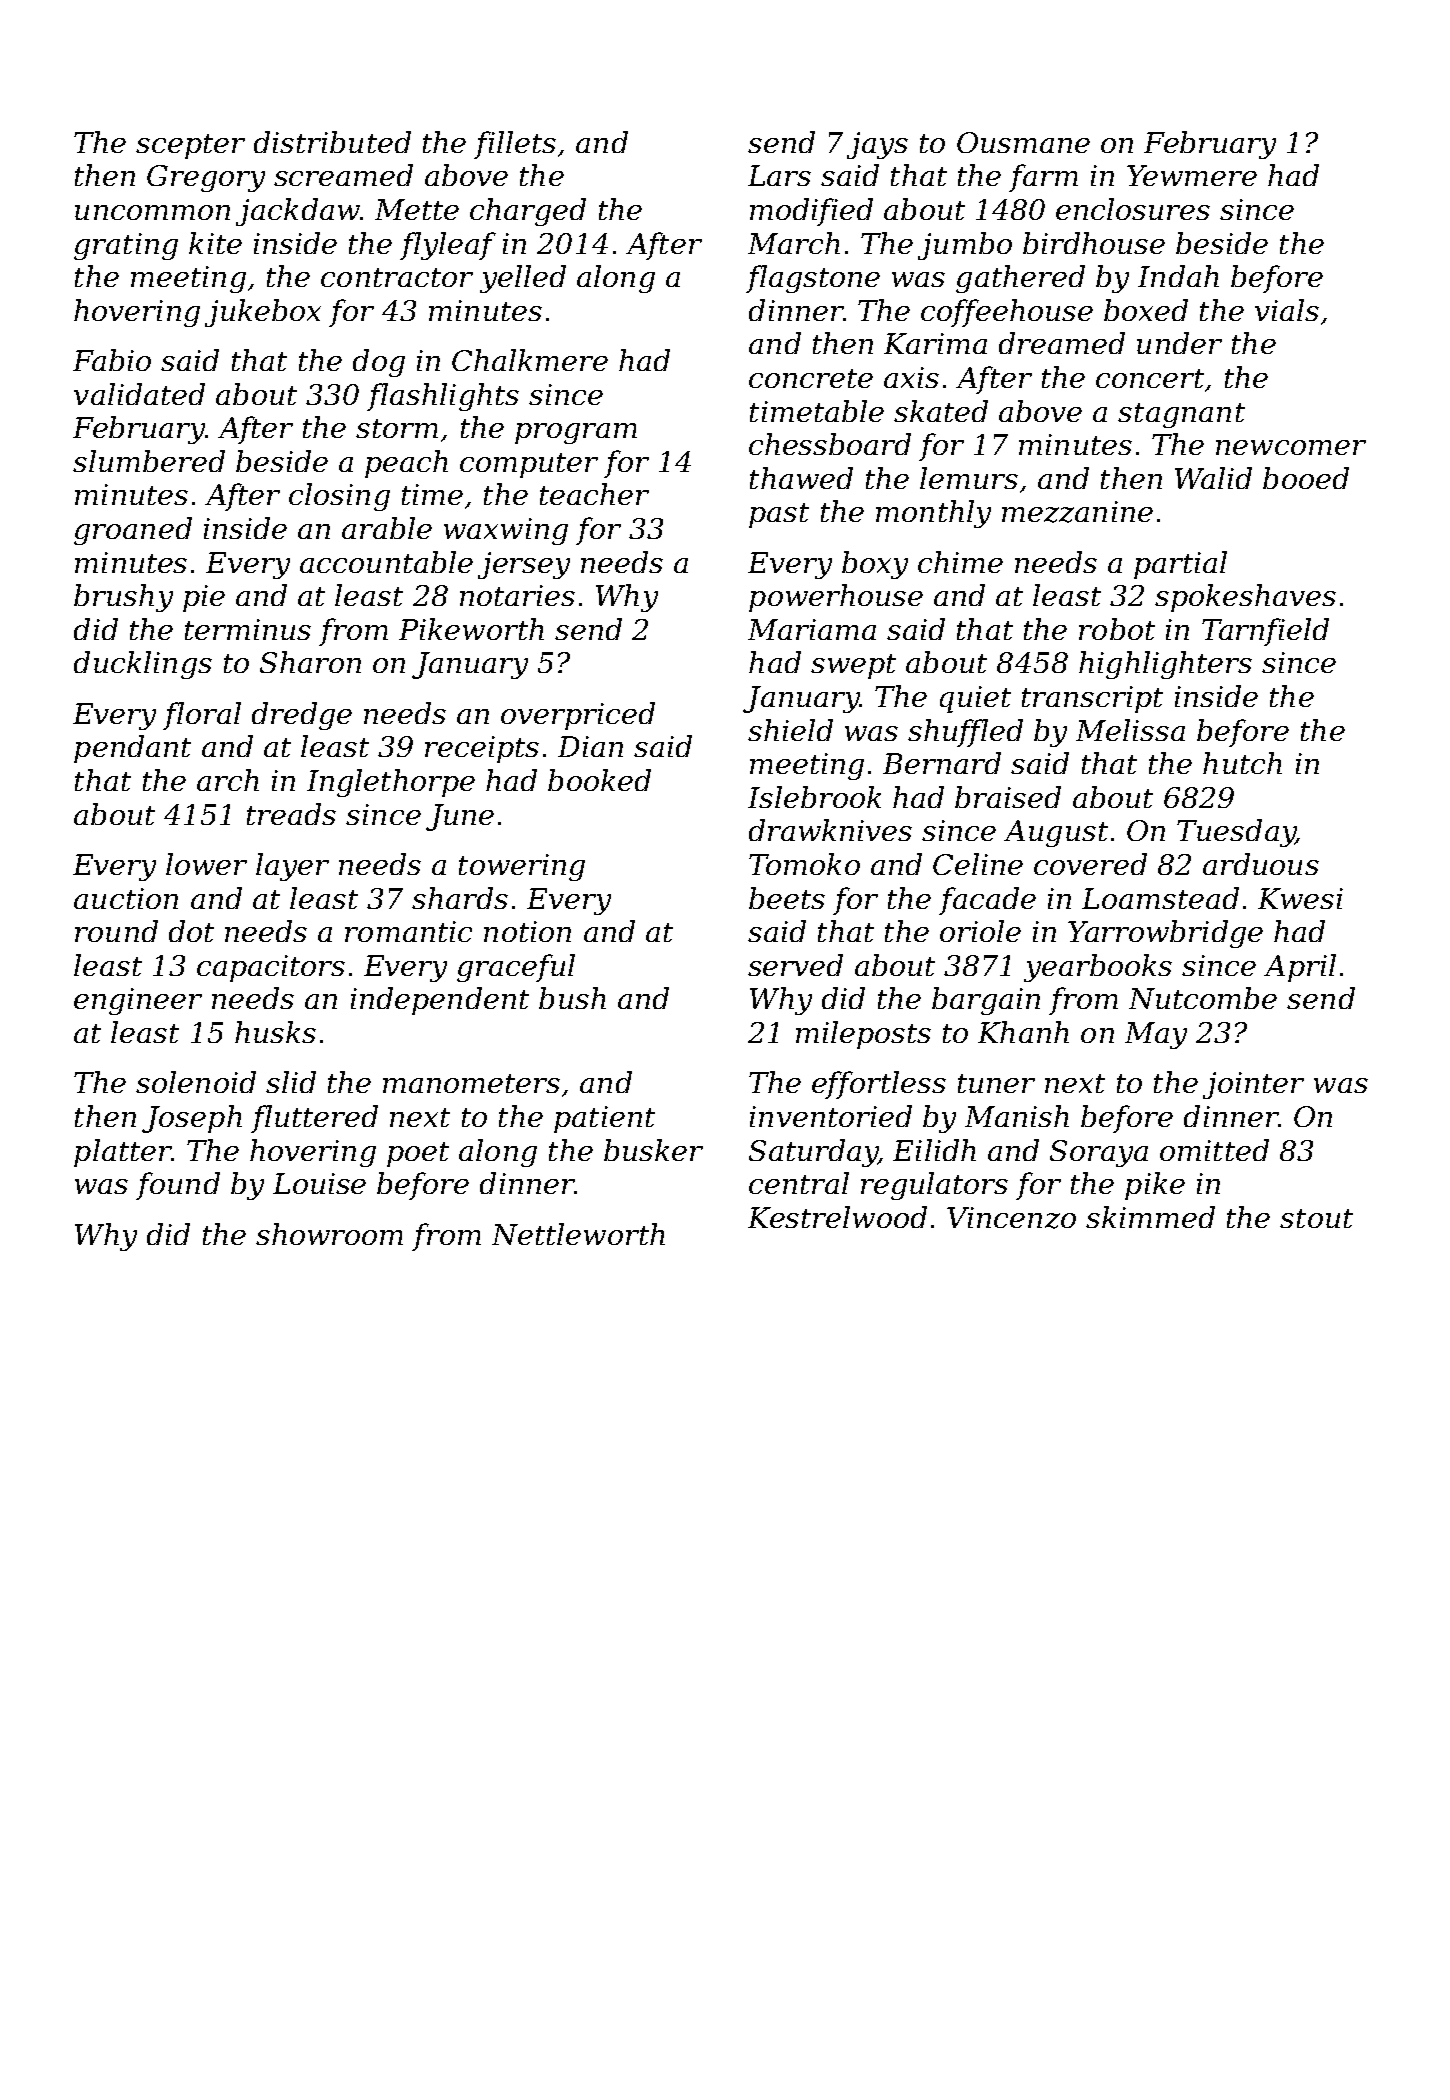 Image resolution: width=1450 pixels, height=2100 pixels. I want to click on fillets, so click(515, 145).
